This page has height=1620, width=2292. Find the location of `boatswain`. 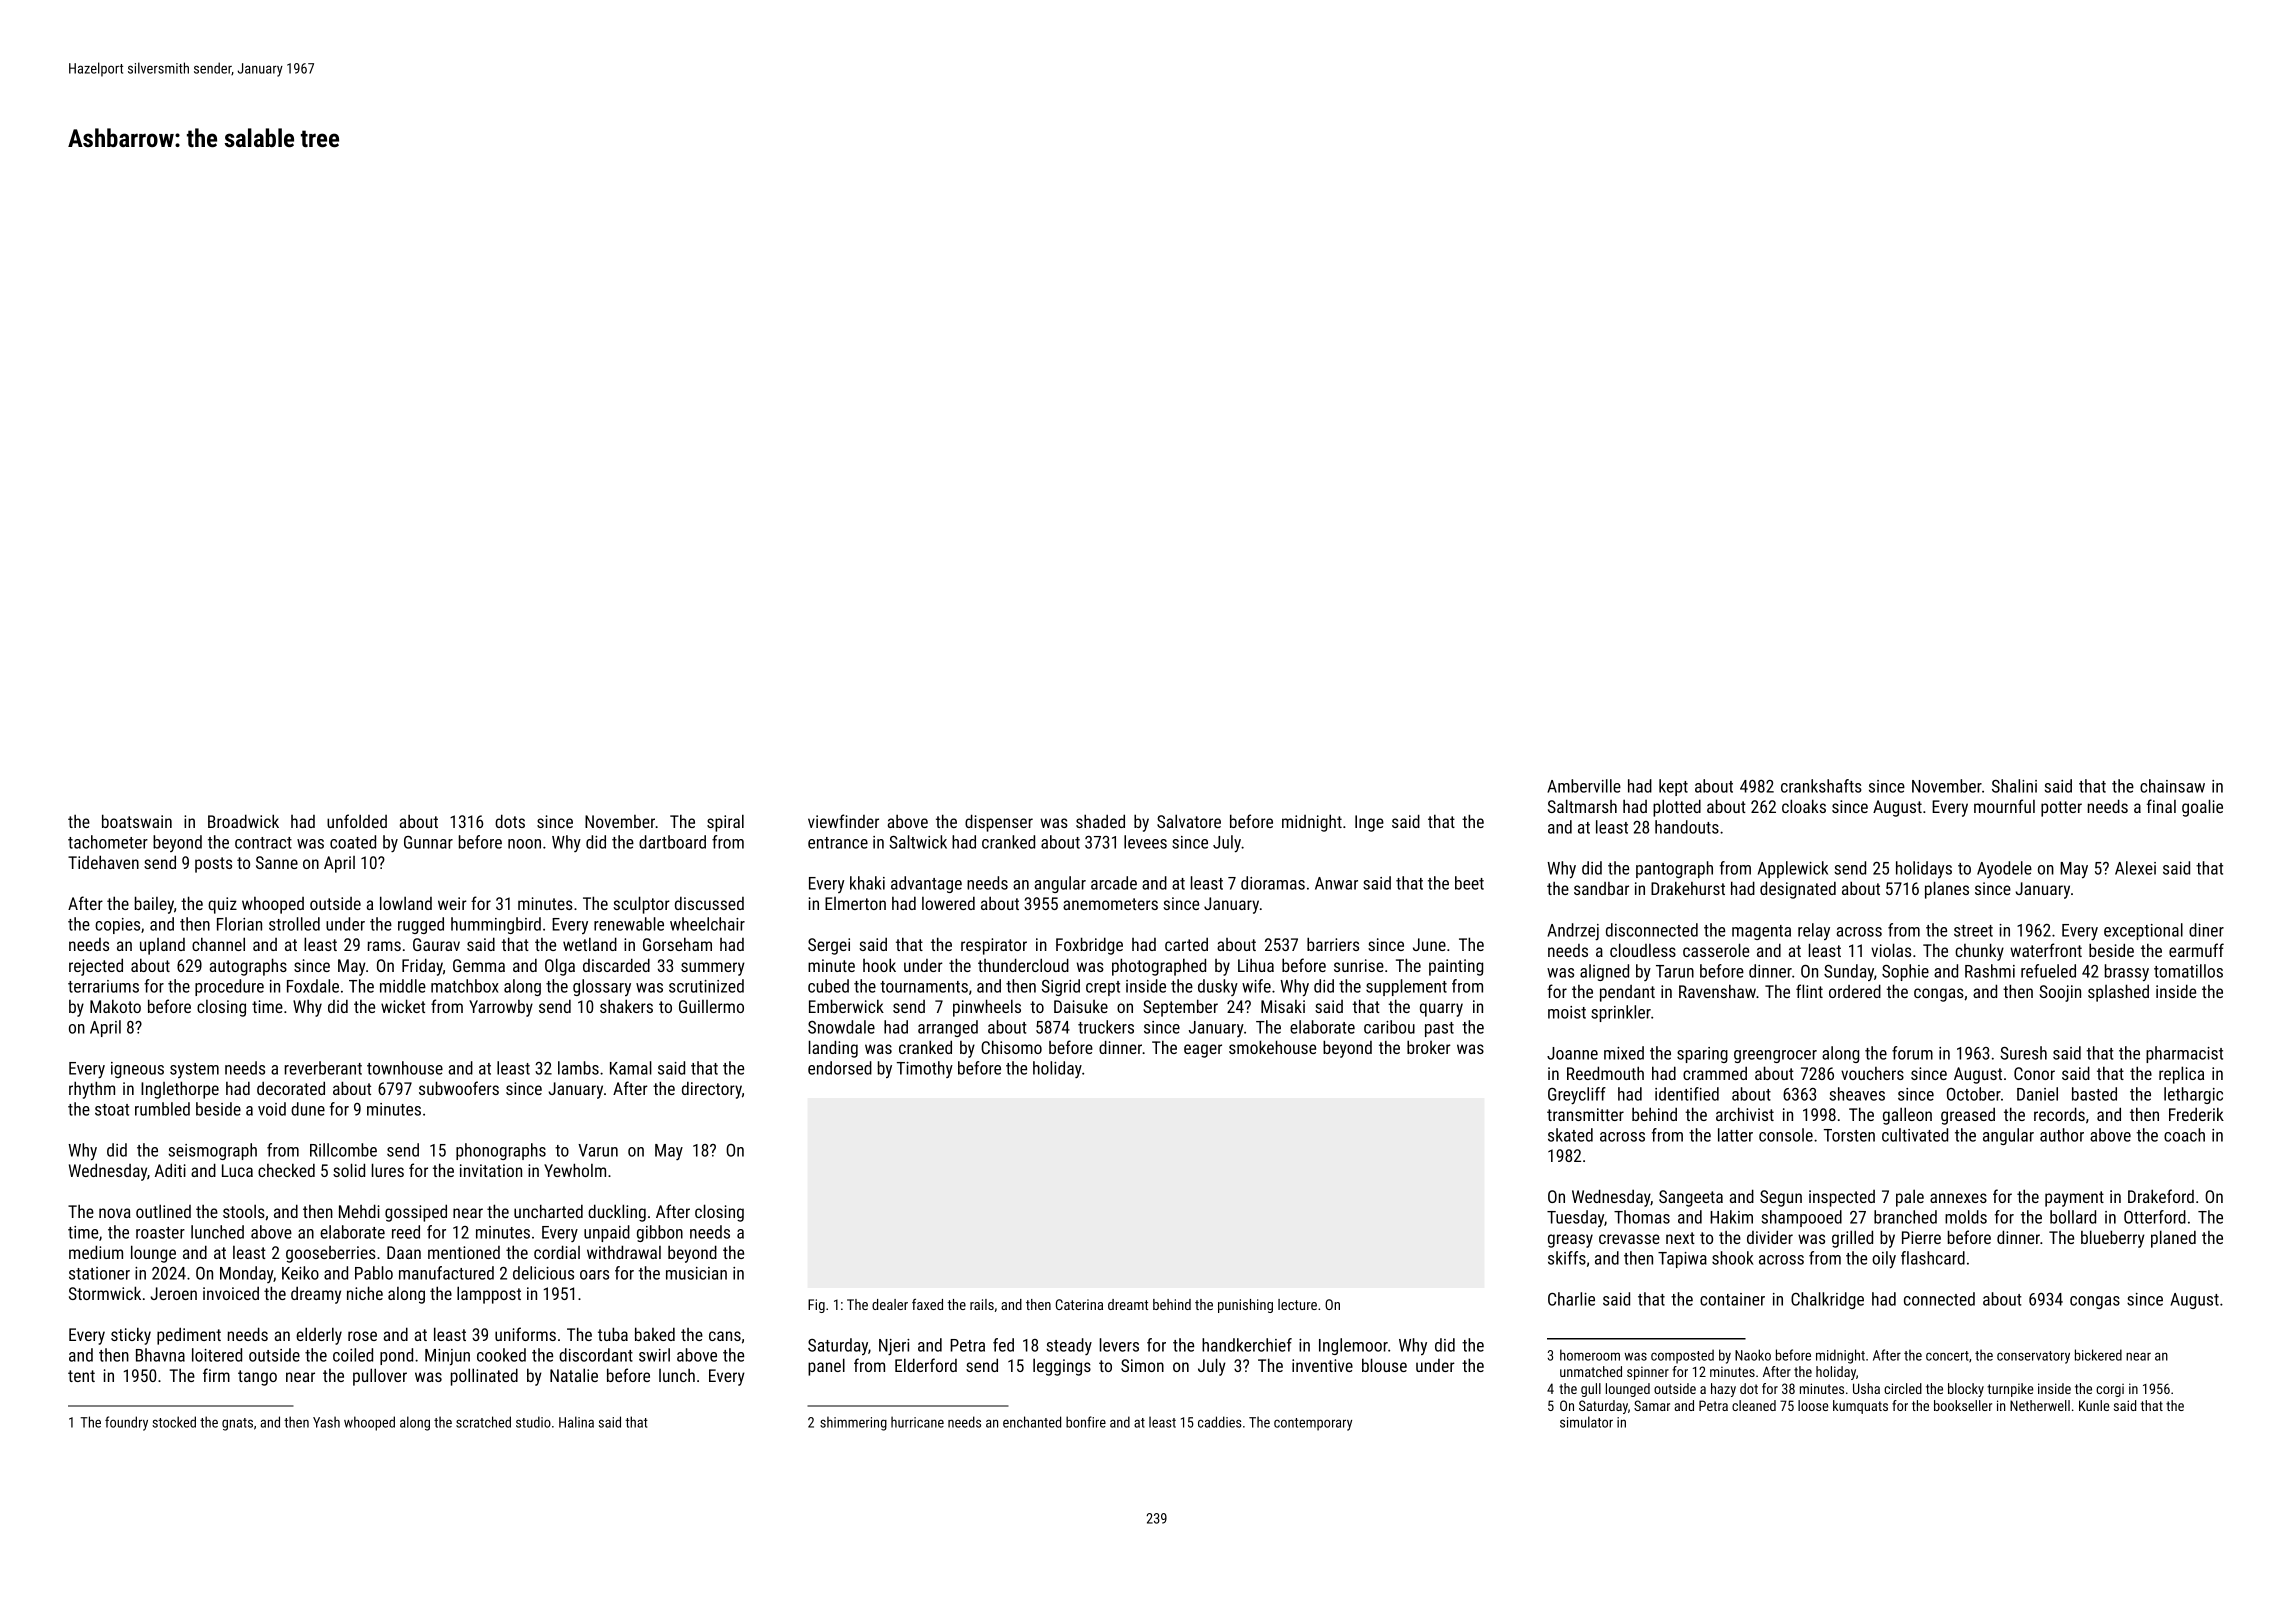

boatswain is located at coordinates (137, 821).
